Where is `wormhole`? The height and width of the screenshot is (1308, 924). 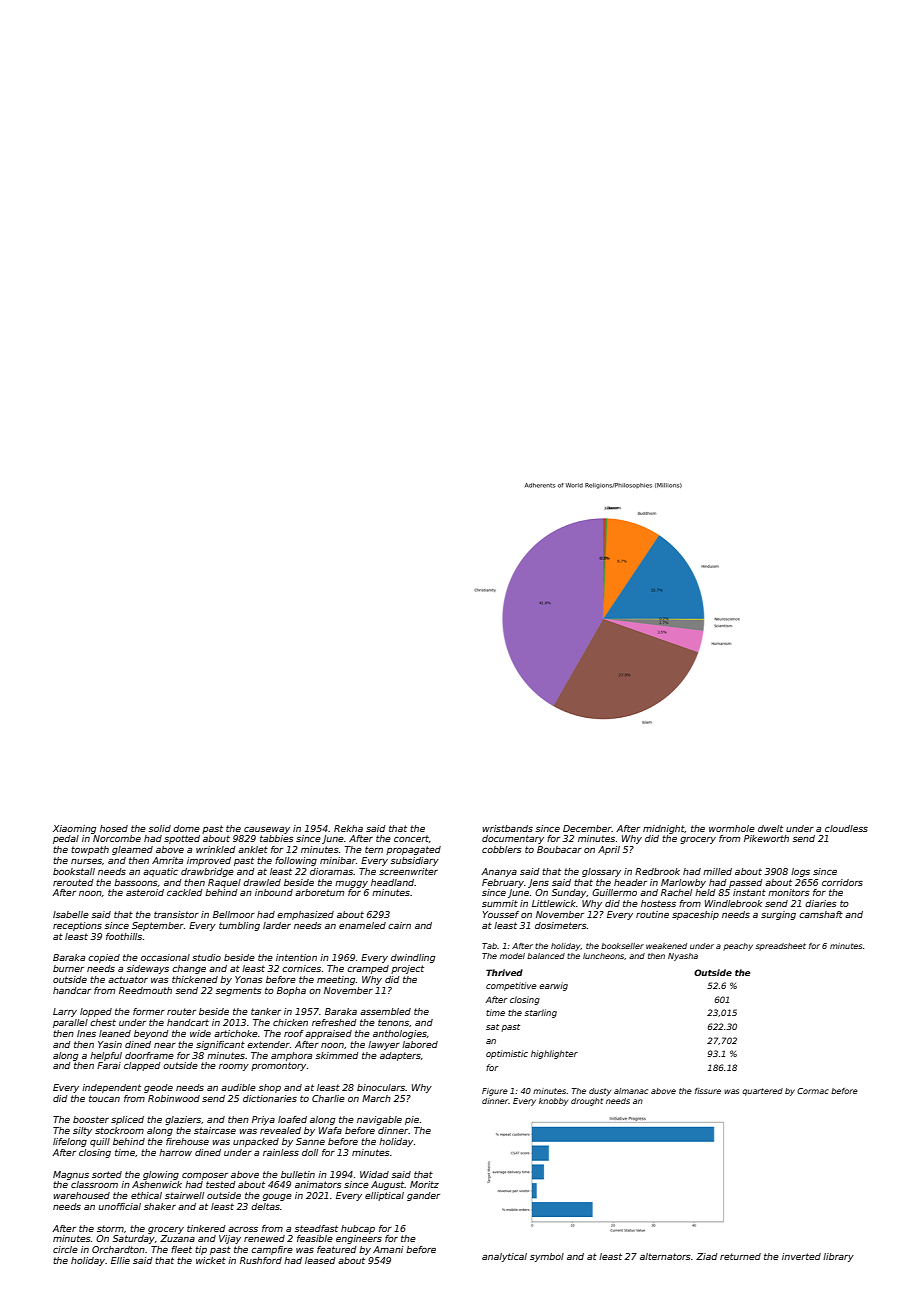 wormhole is located at coordinates (732, 828).
